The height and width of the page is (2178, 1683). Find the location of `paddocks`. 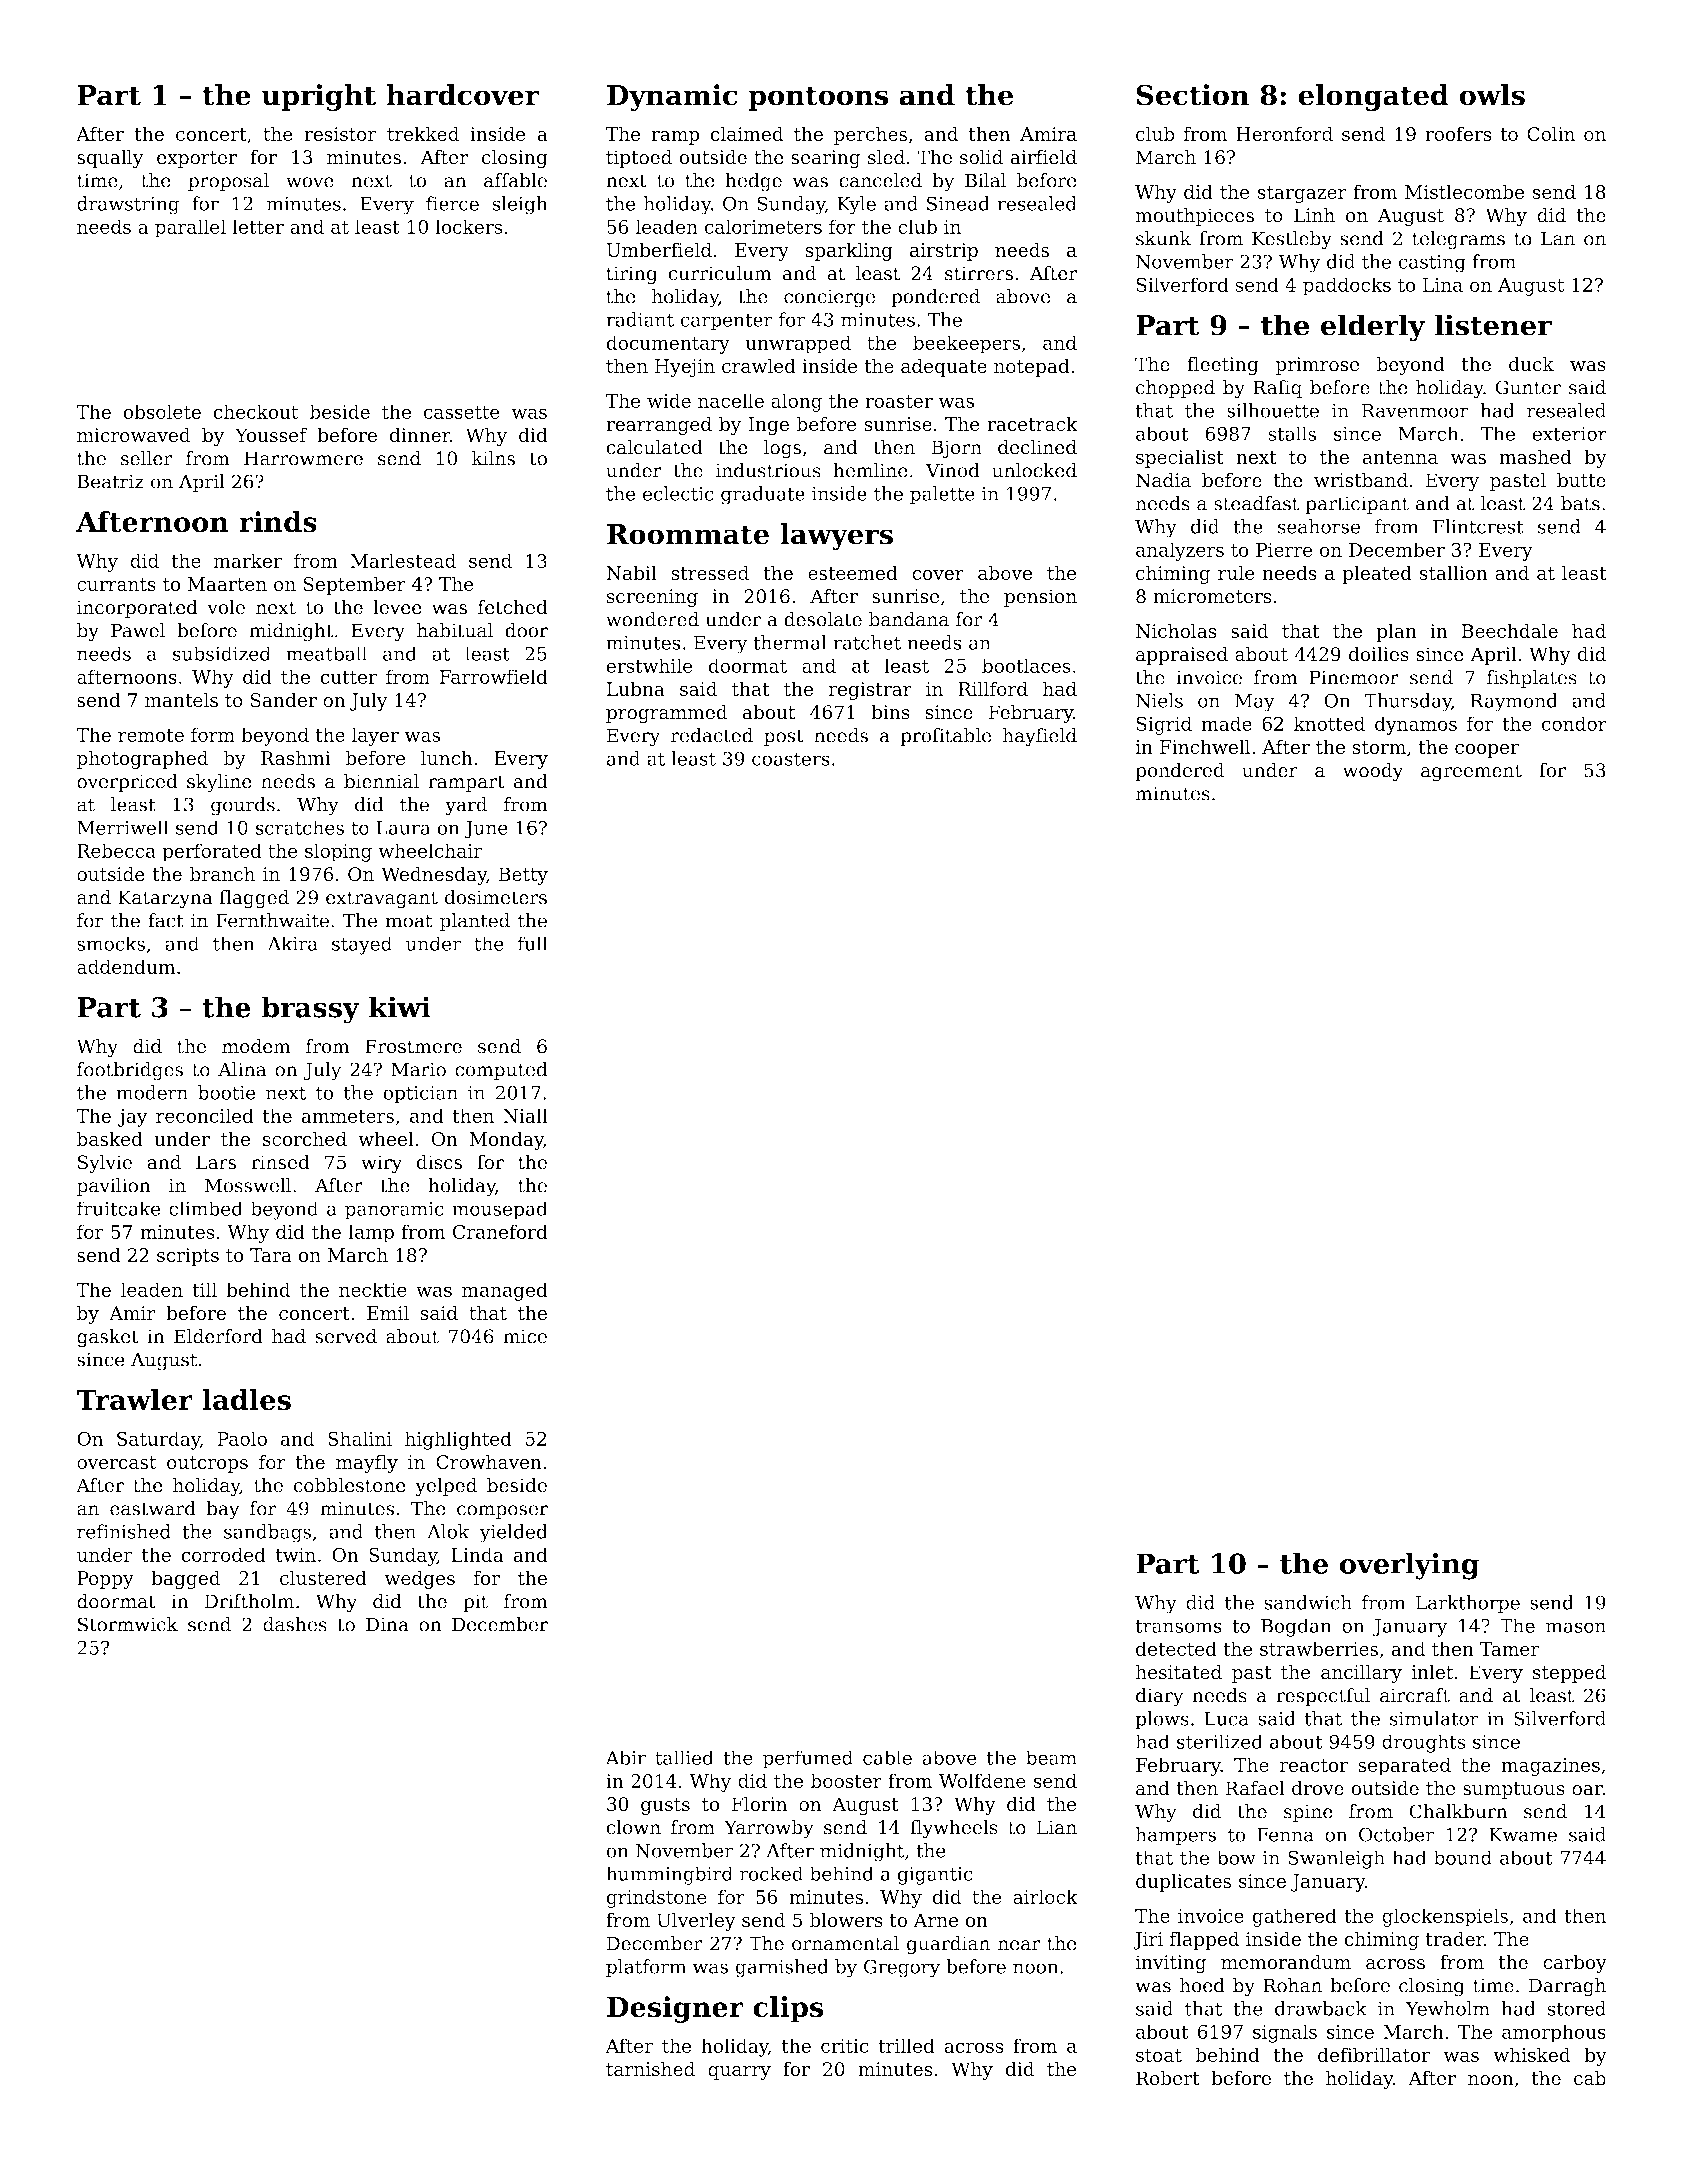

paddocks is located at coordinates (1347, 286).
